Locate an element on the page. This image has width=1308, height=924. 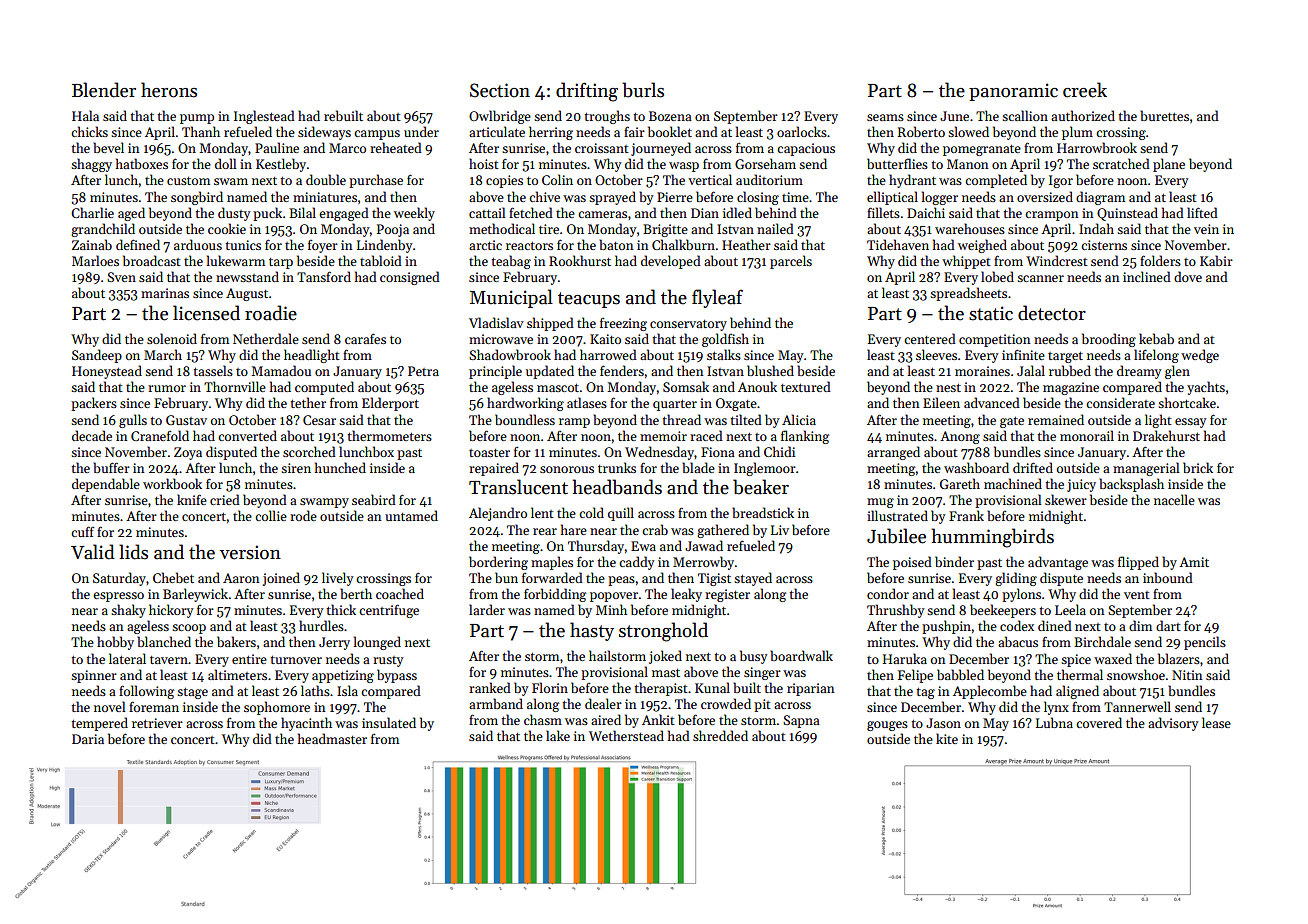
inbound is located at coordinates (1168, 577).
